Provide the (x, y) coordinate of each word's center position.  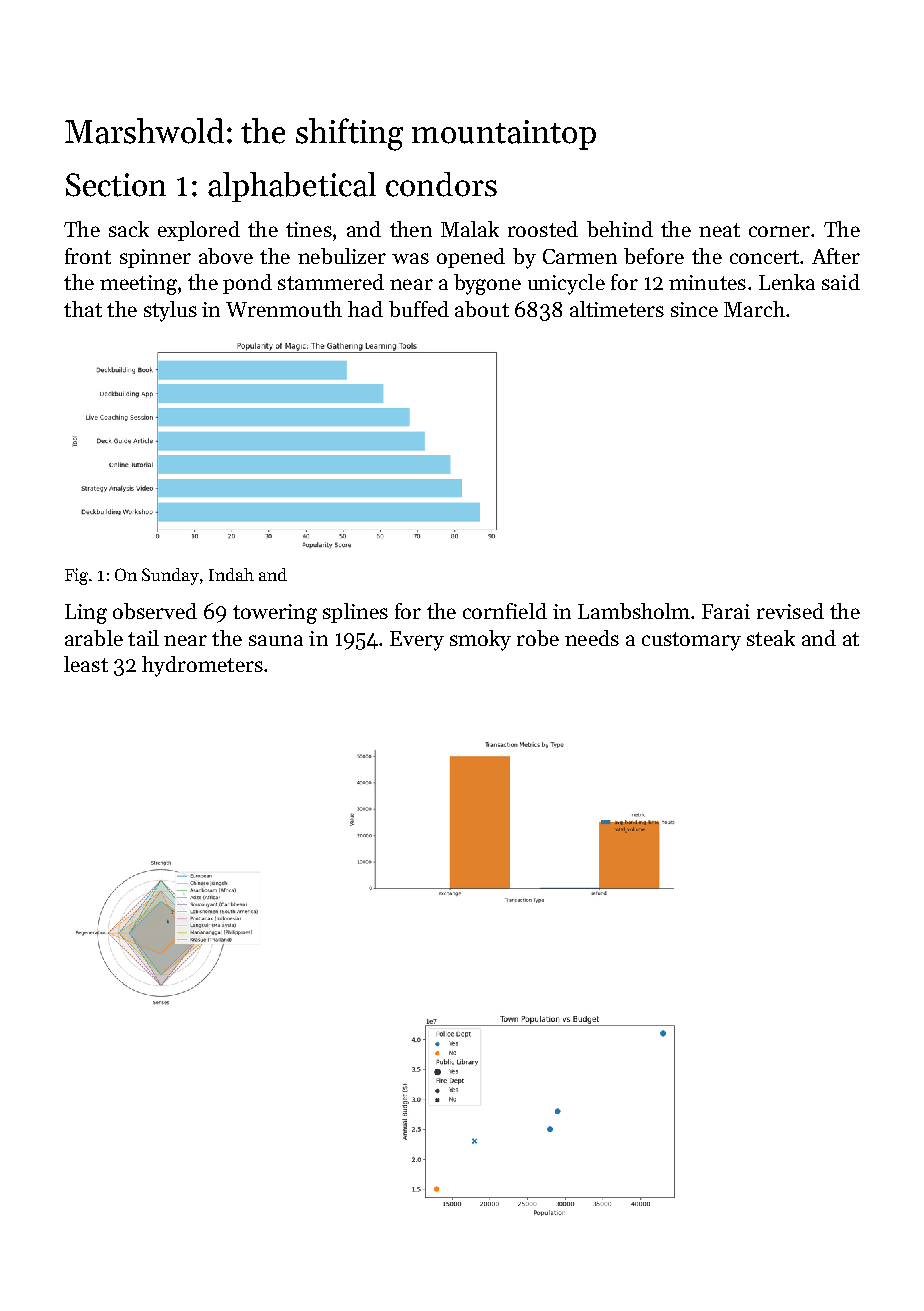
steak (771, 638)
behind (620, 229)
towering (275, 614)
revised (790, 611)
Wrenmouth (284, 309)
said (841, 282)
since (694, 309)
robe (538, 638)
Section (116, 185)
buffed (419, 309)
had (365, 309)
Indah (231, 574)
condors (441, 184)
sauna (276, 640)
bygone (487, 284)
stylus (170, 311)
